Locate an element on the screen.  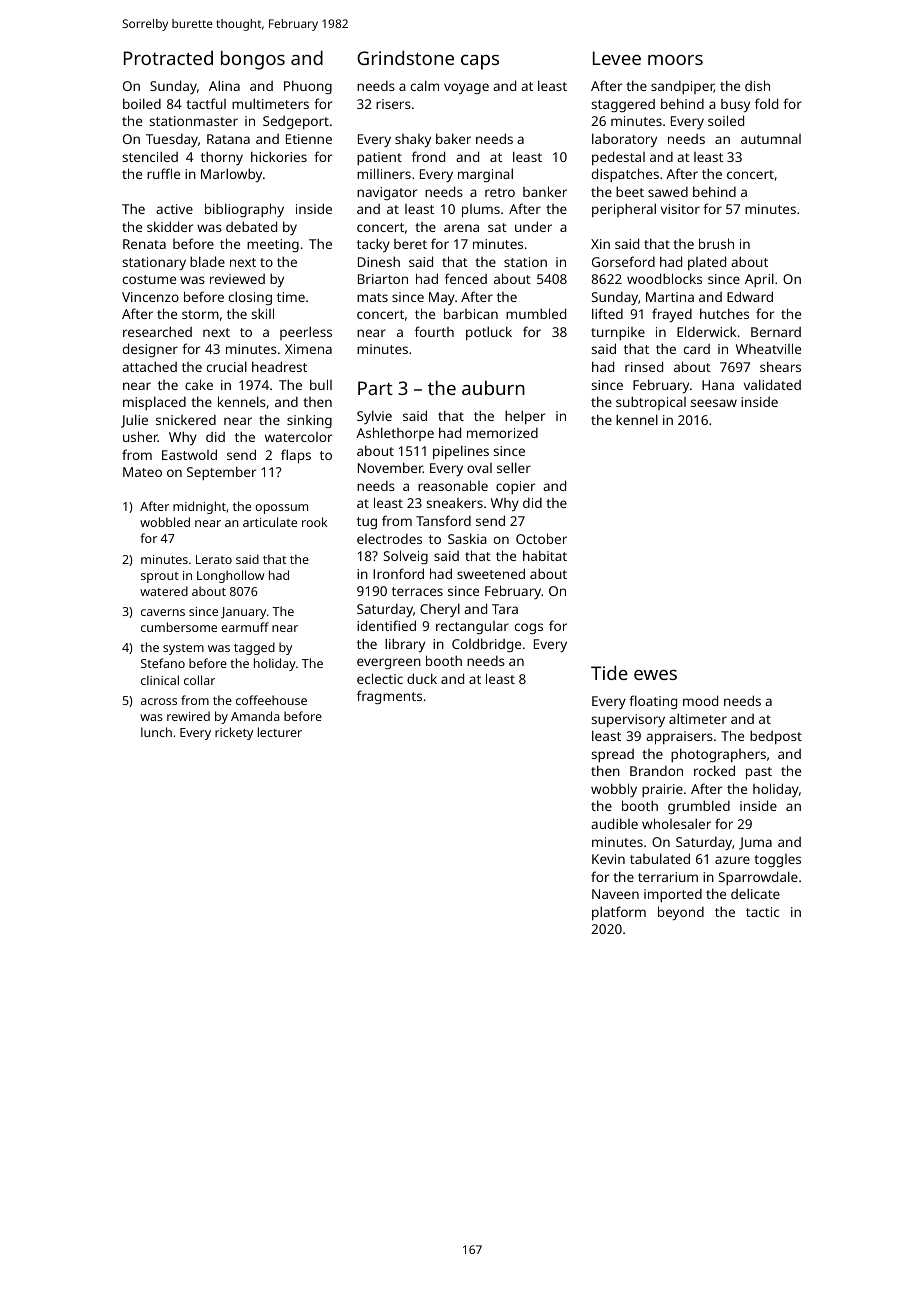
beyond is located at coordinates (681, 913).
